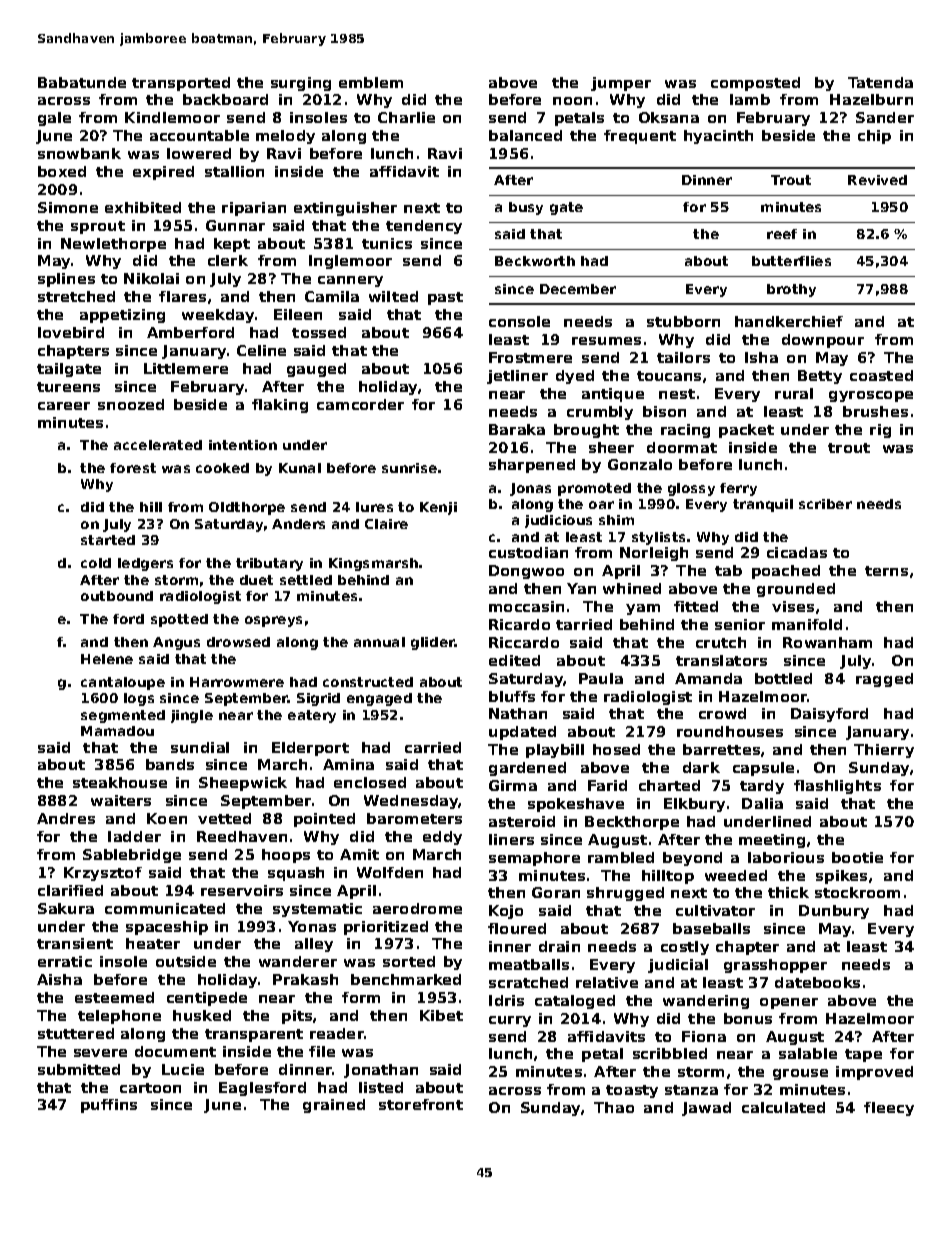 This screenshot has height=1233, width=952. Describe the element at coordinates (825, 504) in the screenshot. I see `scriber` at that location.
